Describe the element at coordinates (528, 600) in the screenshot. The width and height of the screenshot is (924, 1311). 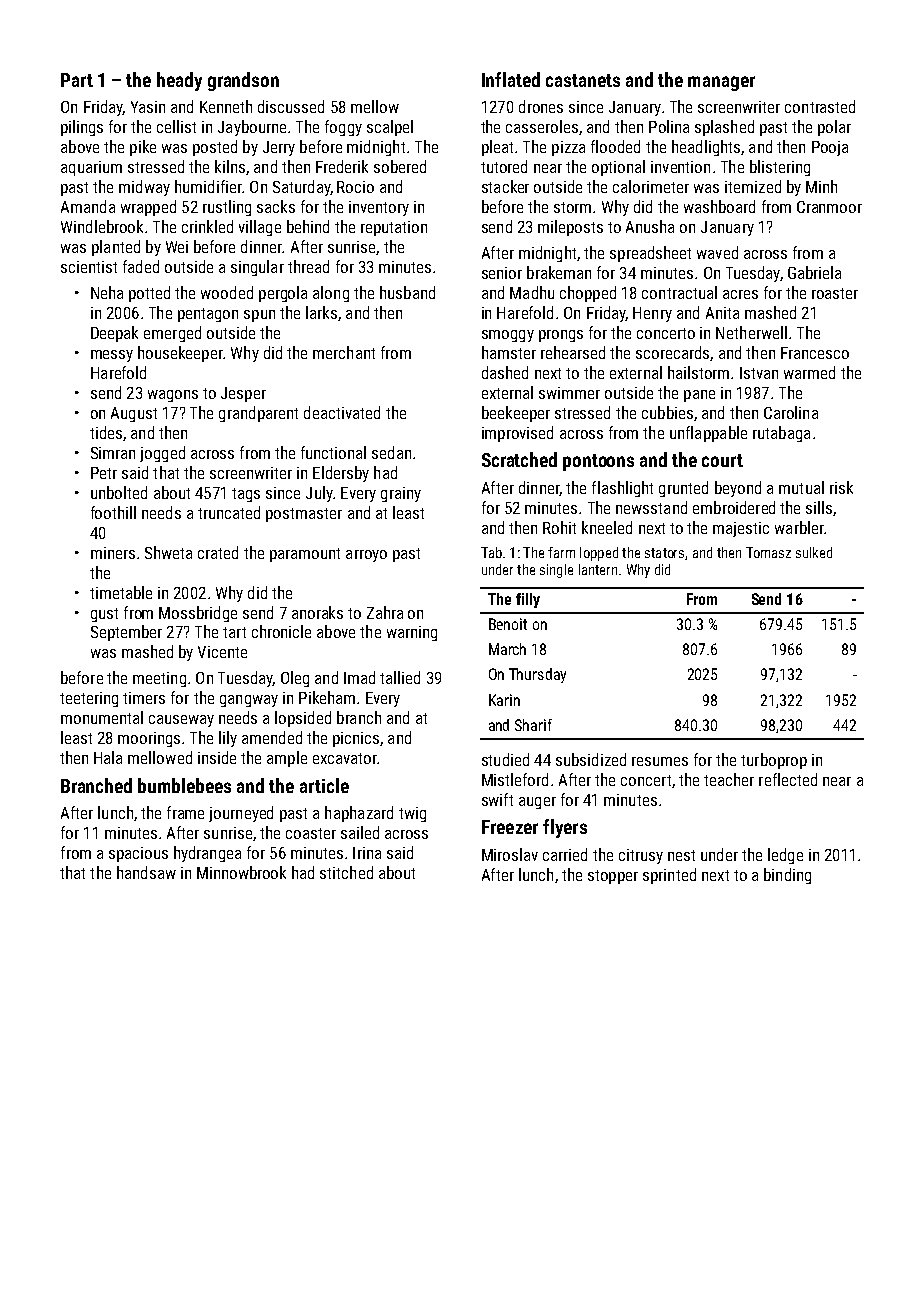
I see `filly` at that location.
